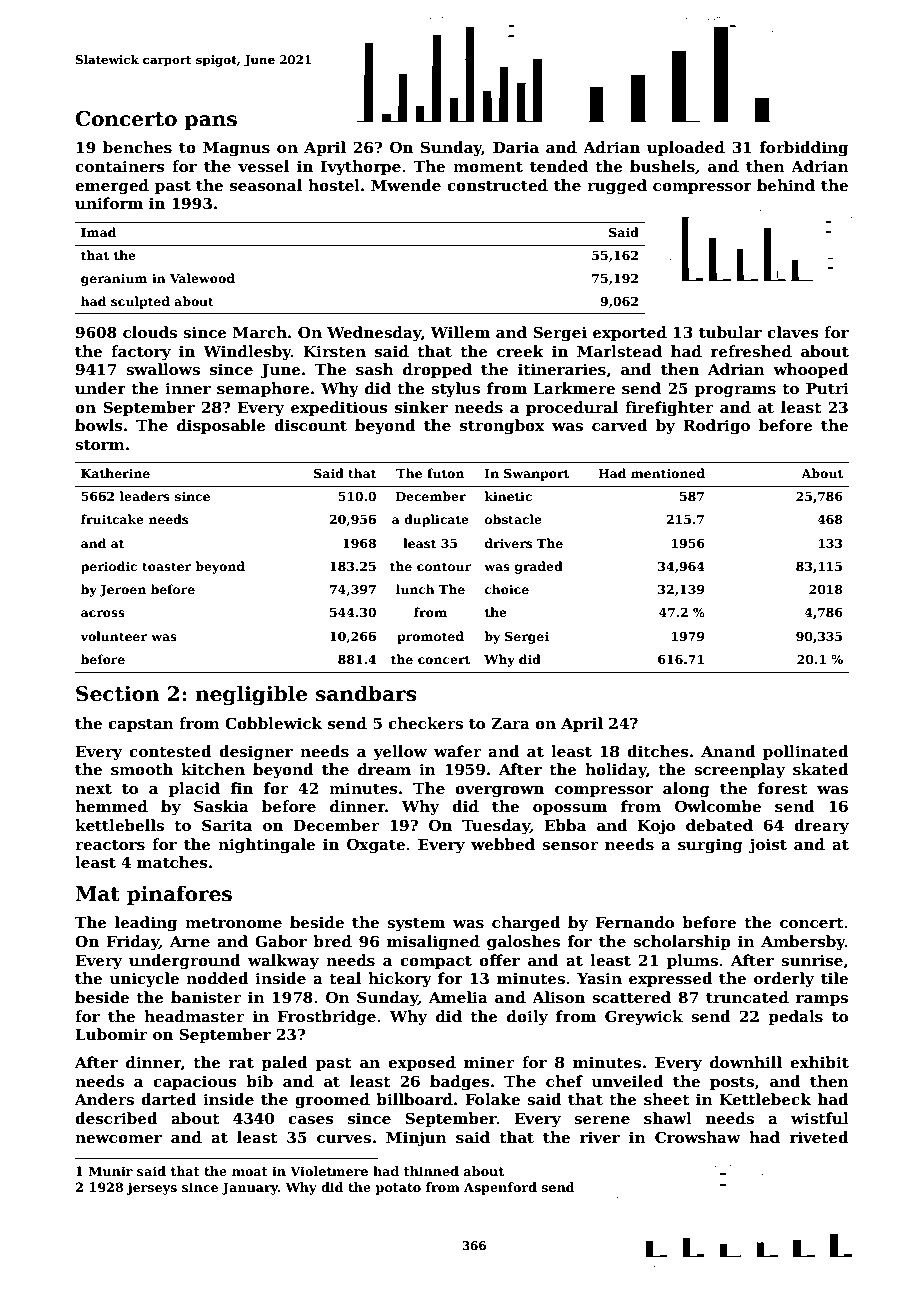 The image size is (924, 1308). Describe the element at coordinates (735, 392) in the page. I see `programs` at that location.
